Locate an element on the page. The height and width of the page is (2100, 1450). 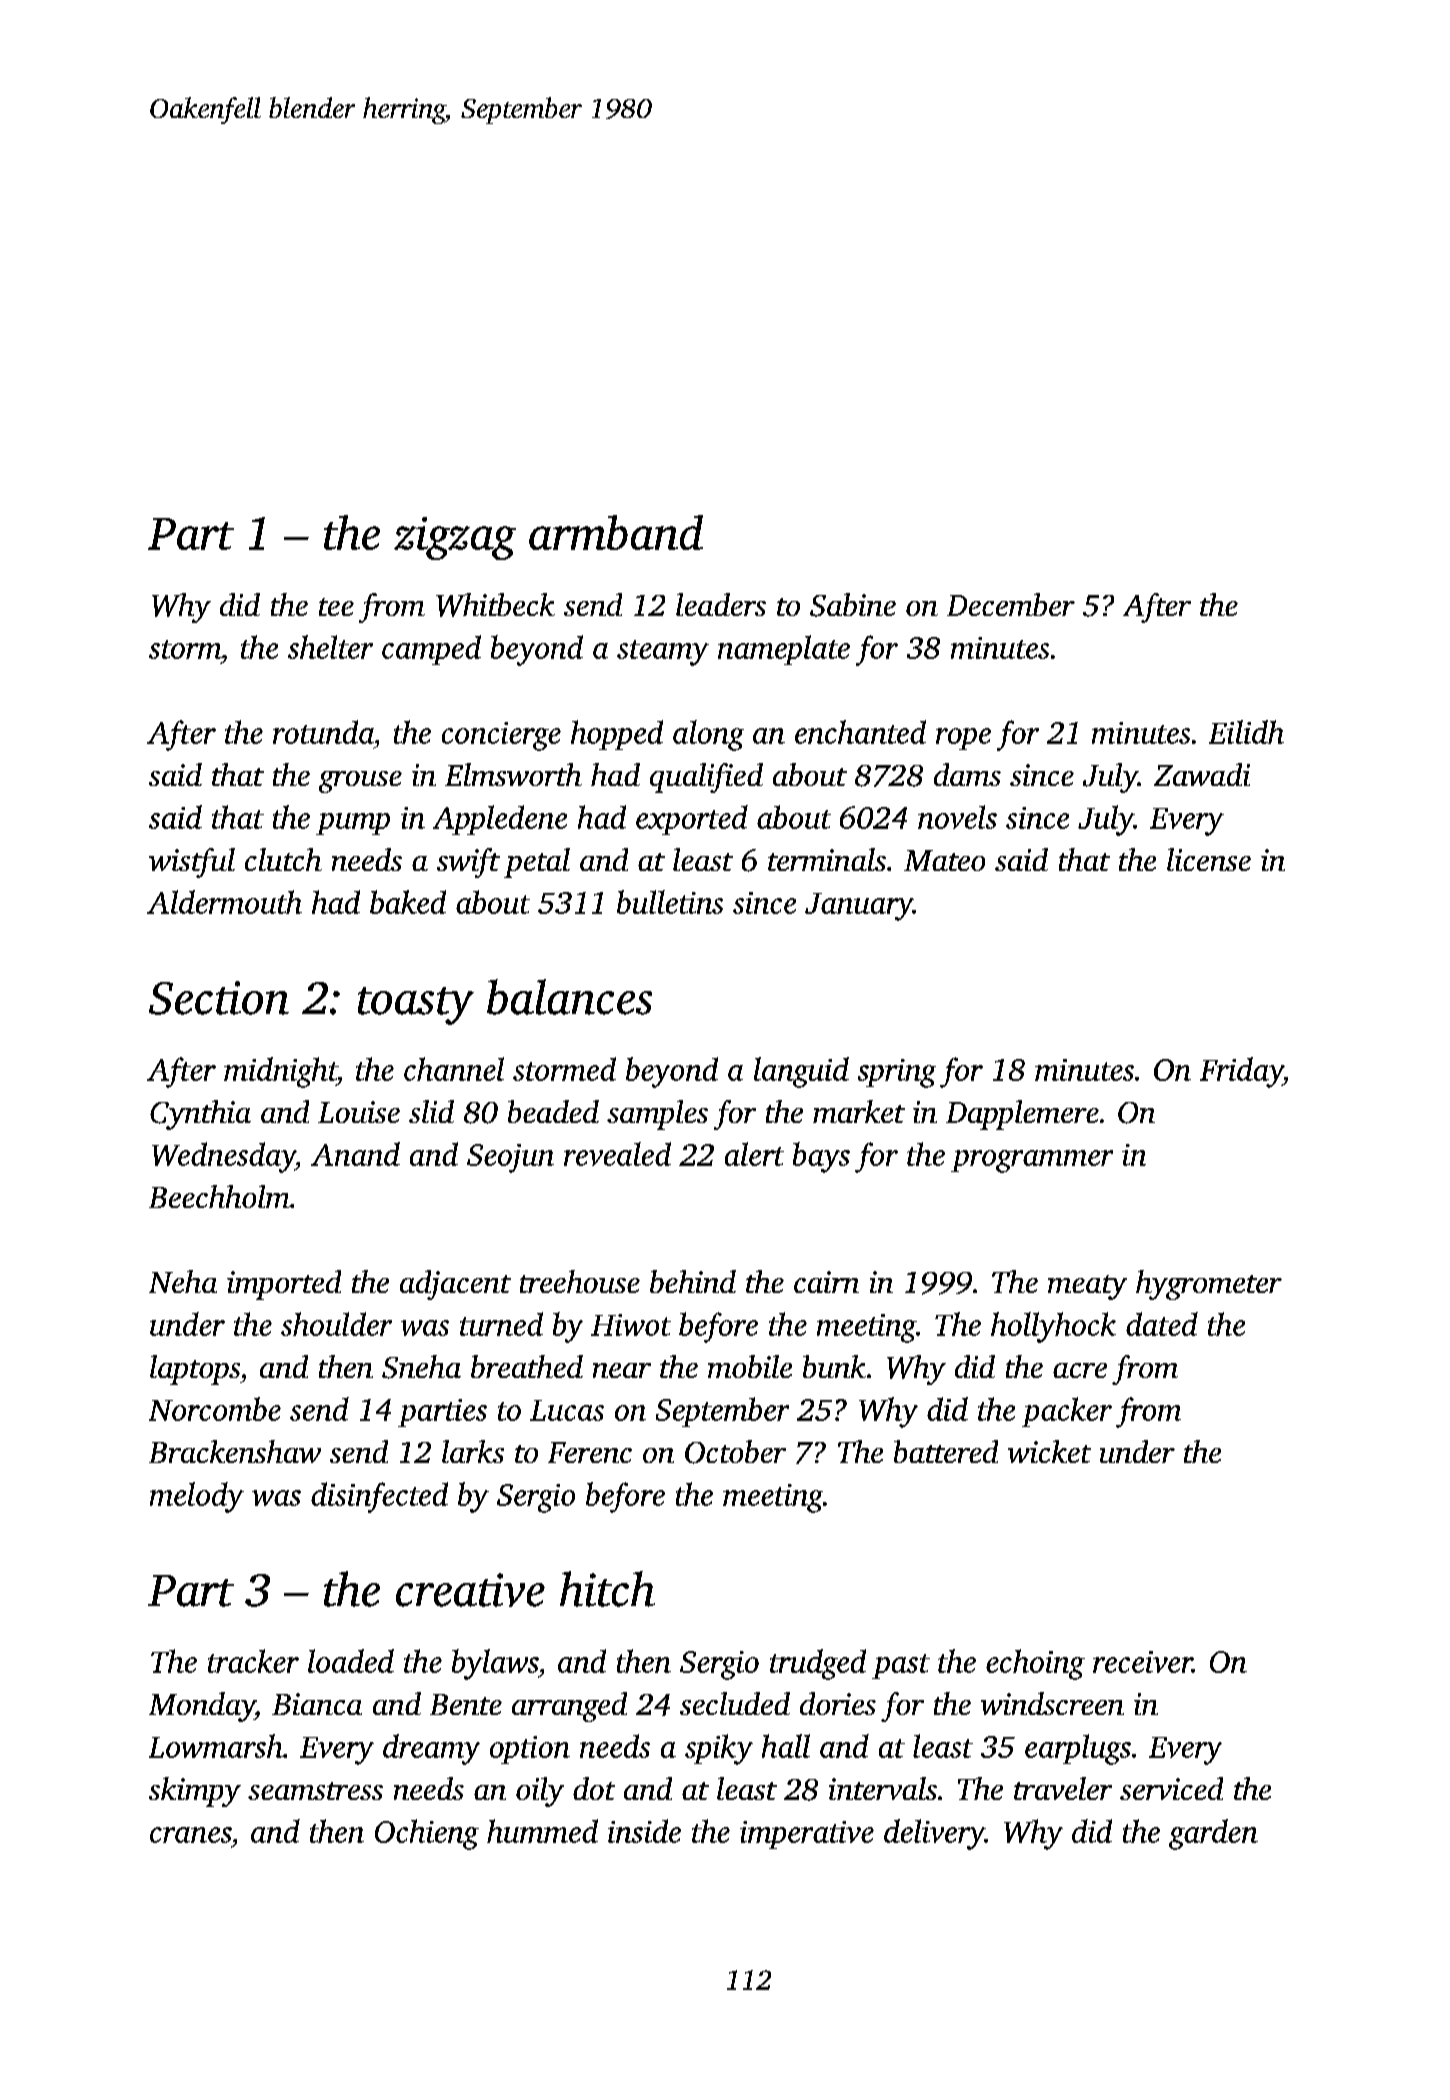
dated is located at coordinates (1162, 1324).
